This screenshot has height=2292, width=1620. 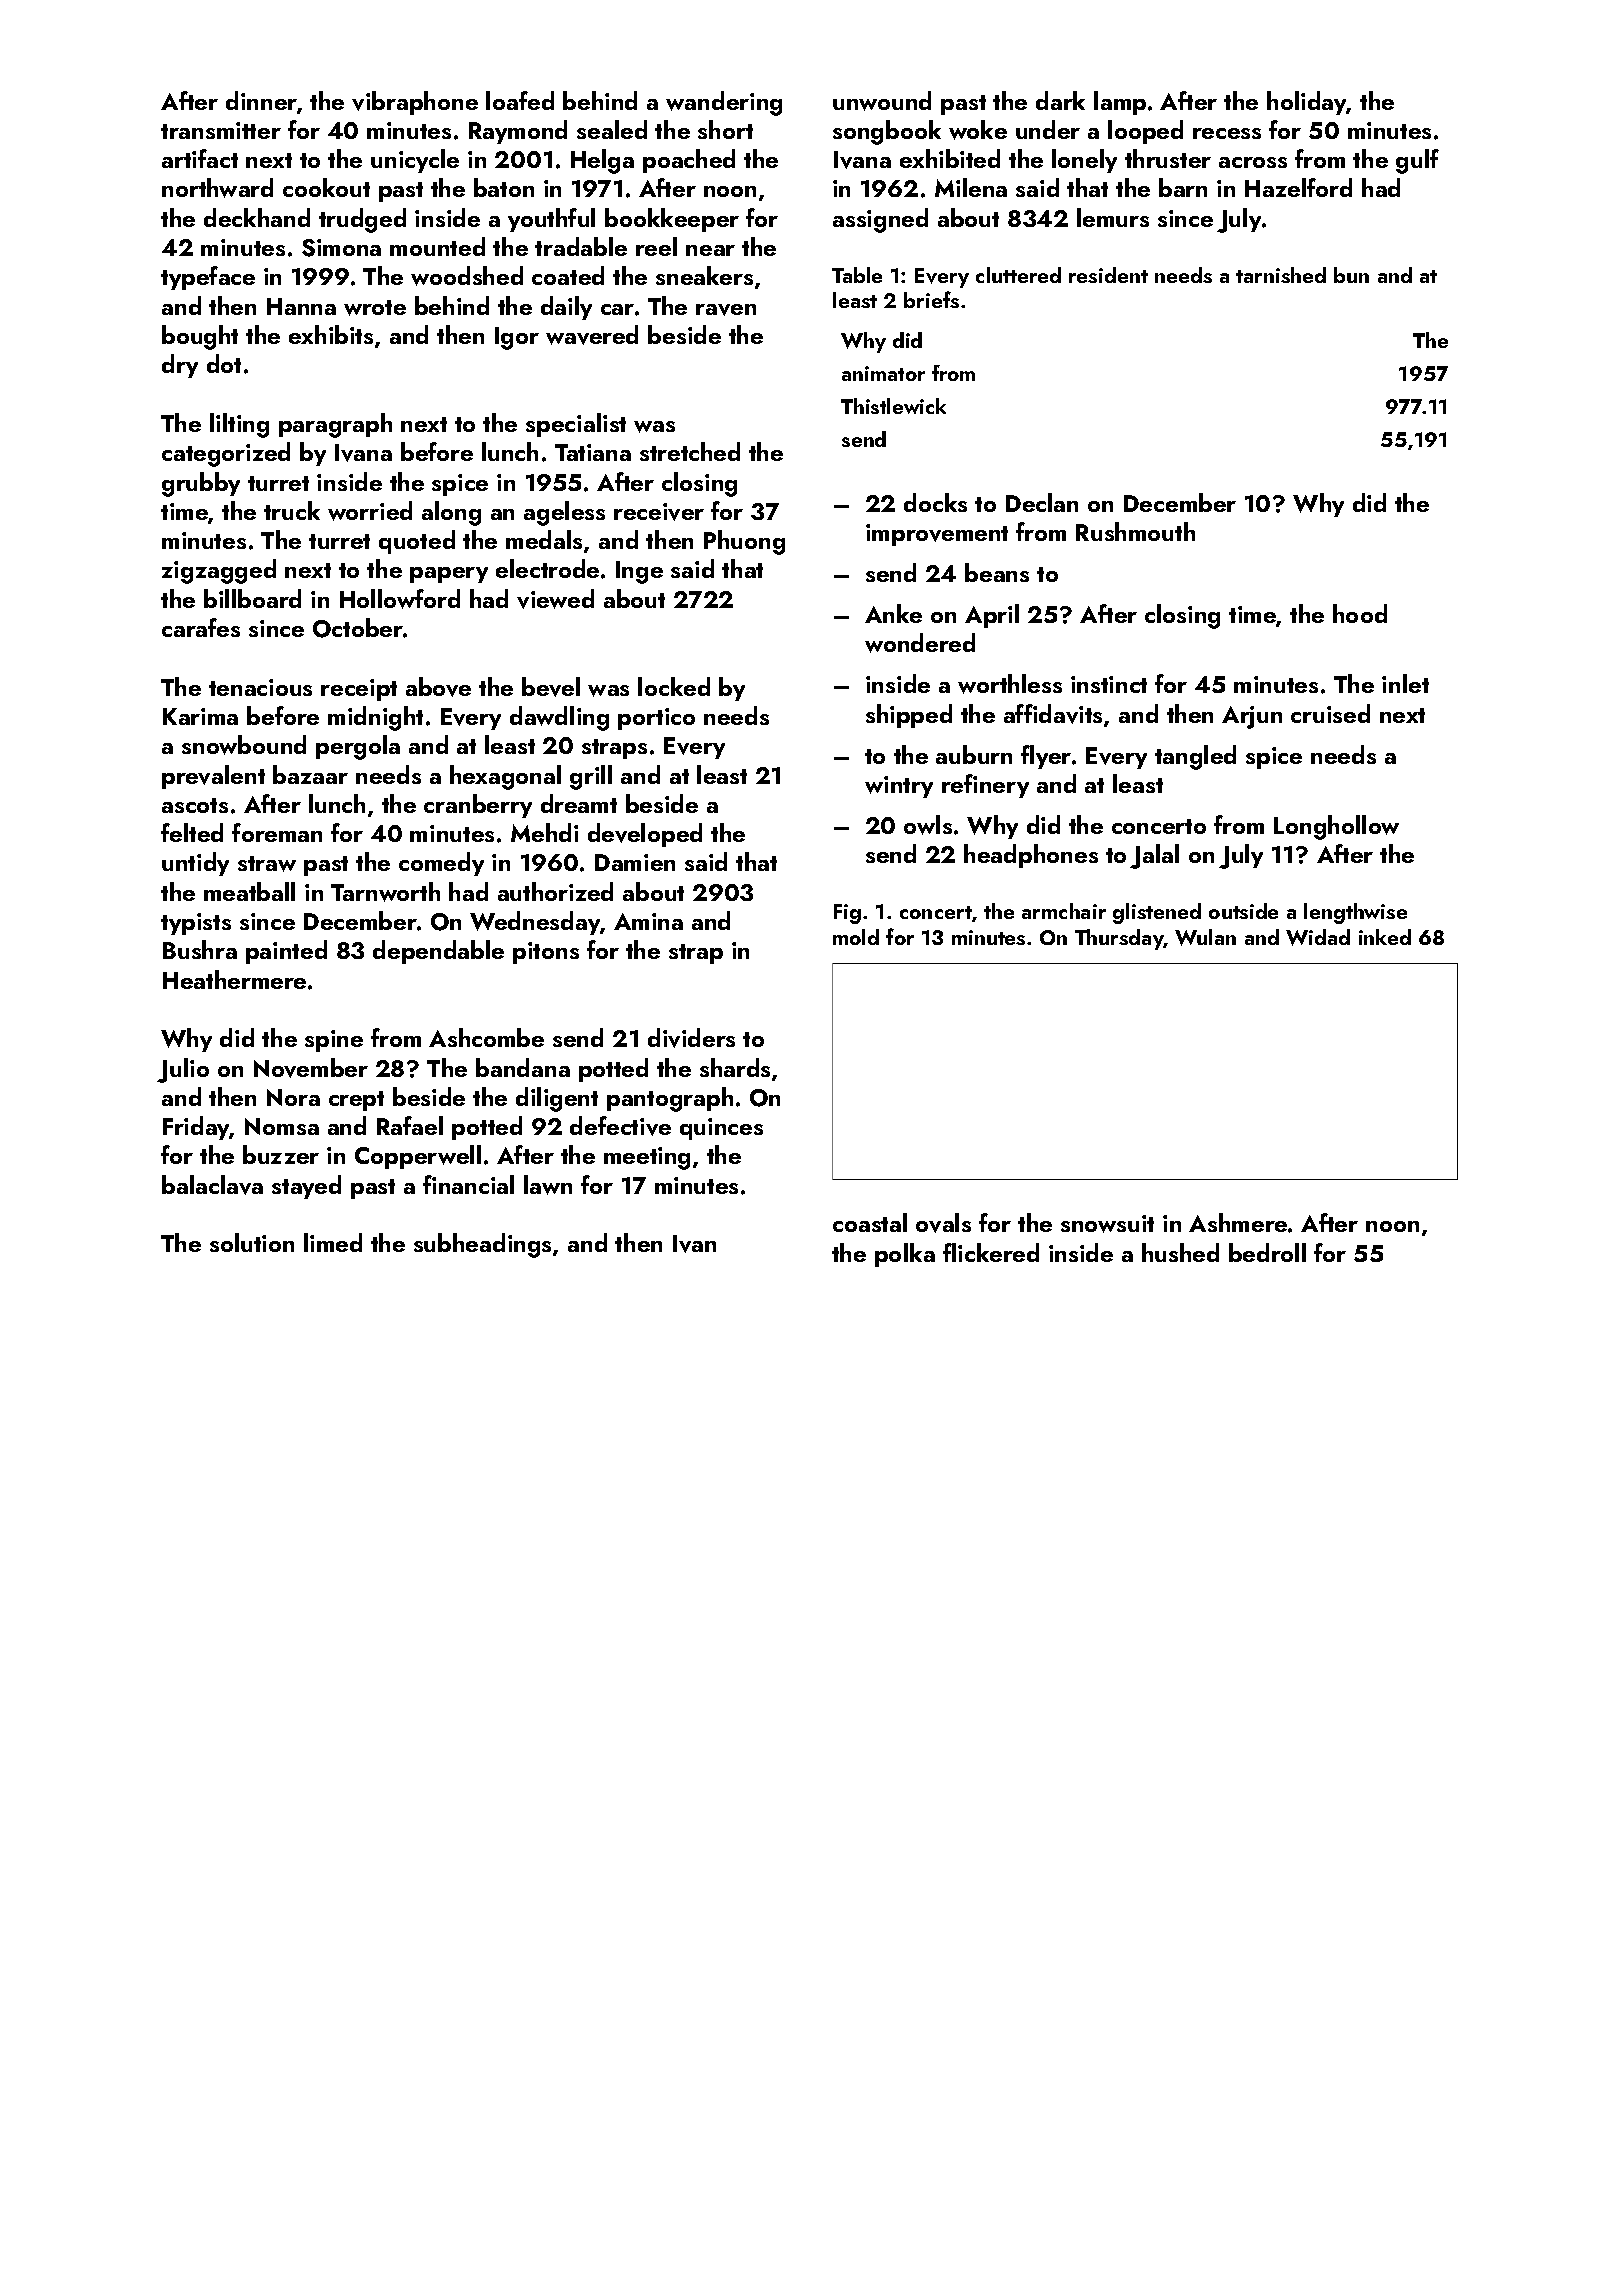 I want to click on Fig, so click(x=847, y=914).
